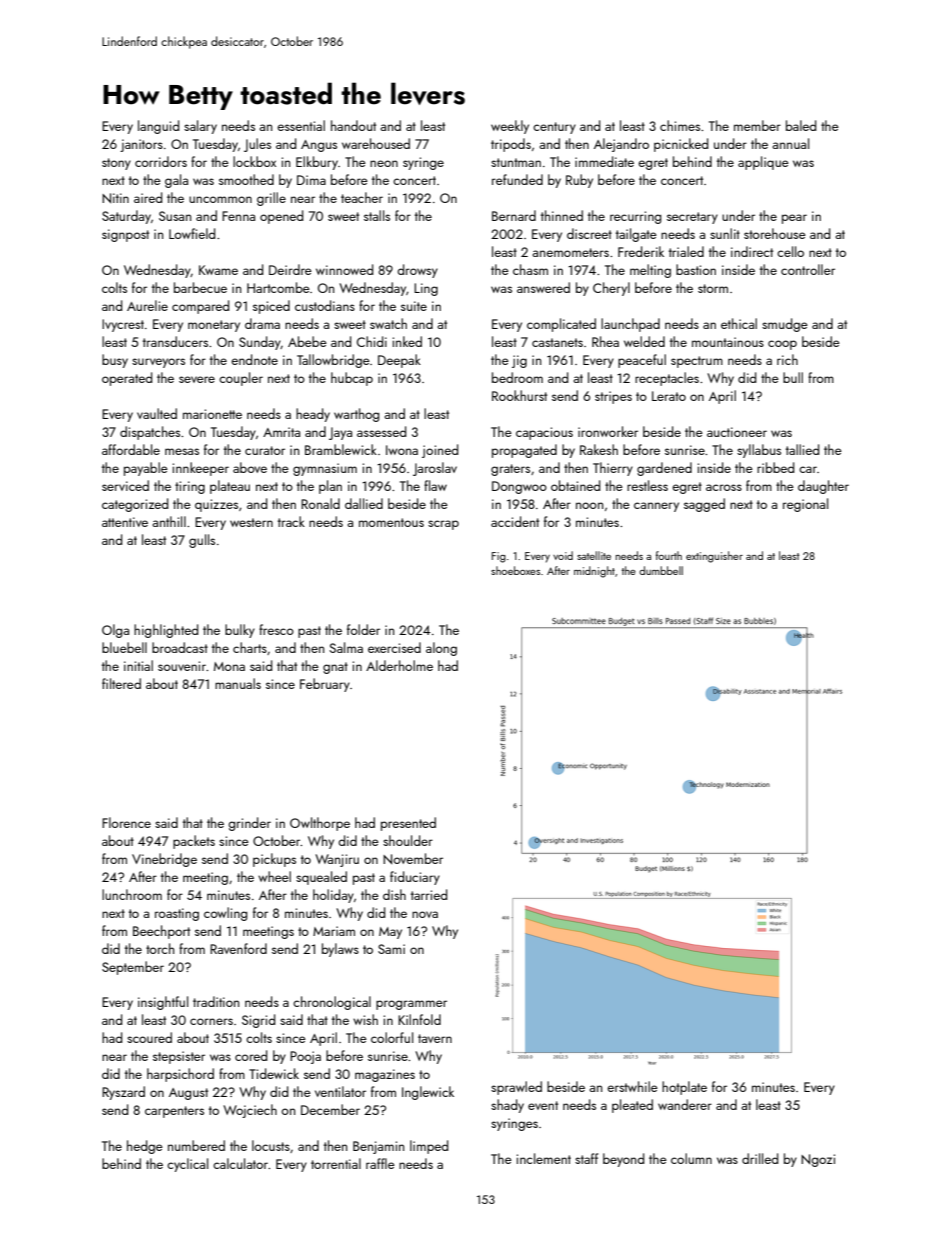 The image size is (952, 1233). I want to click on Vinebridge, so click(164, 860).
